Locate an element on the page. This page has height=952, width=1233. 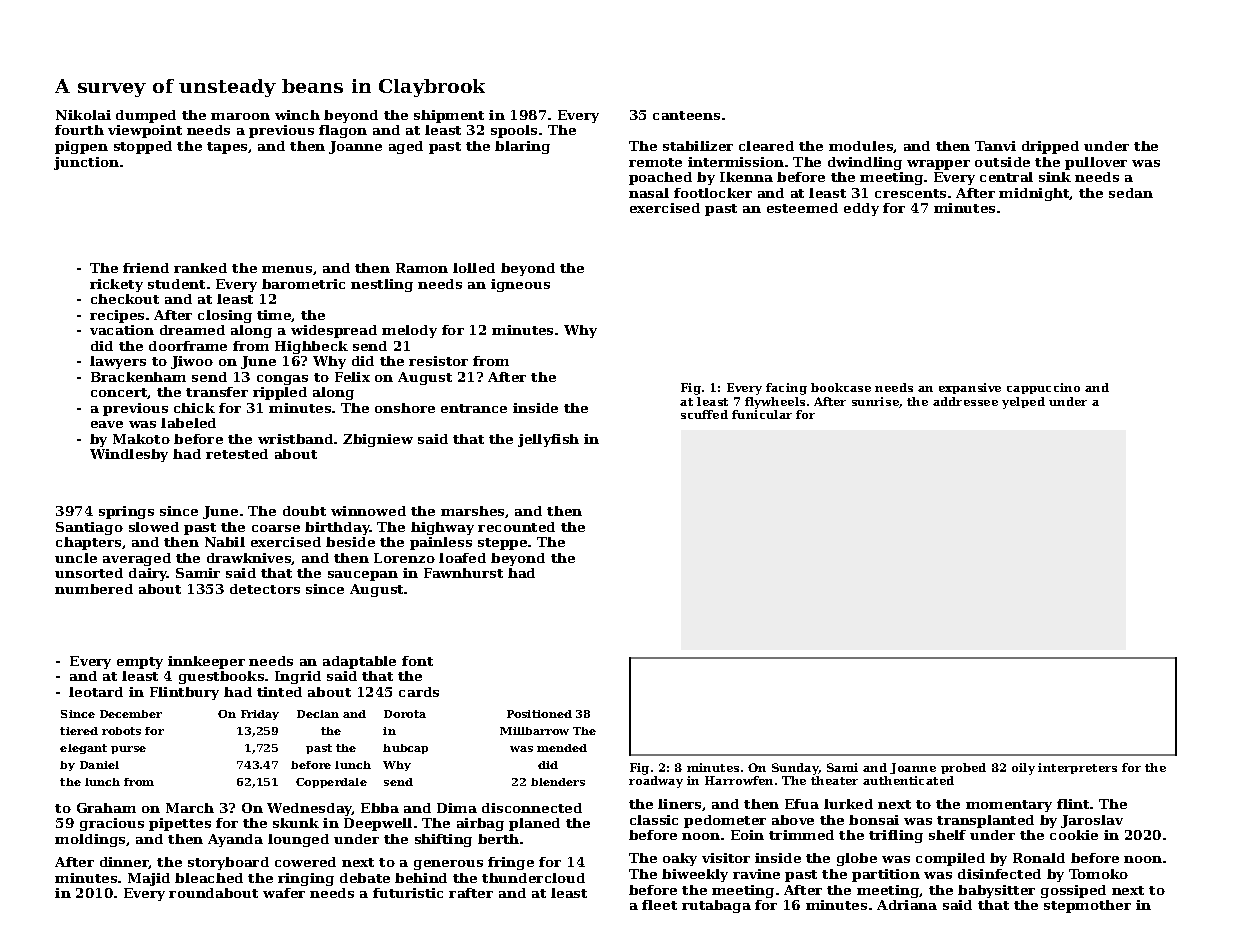
igneous is located at coordinates (520, 285).
